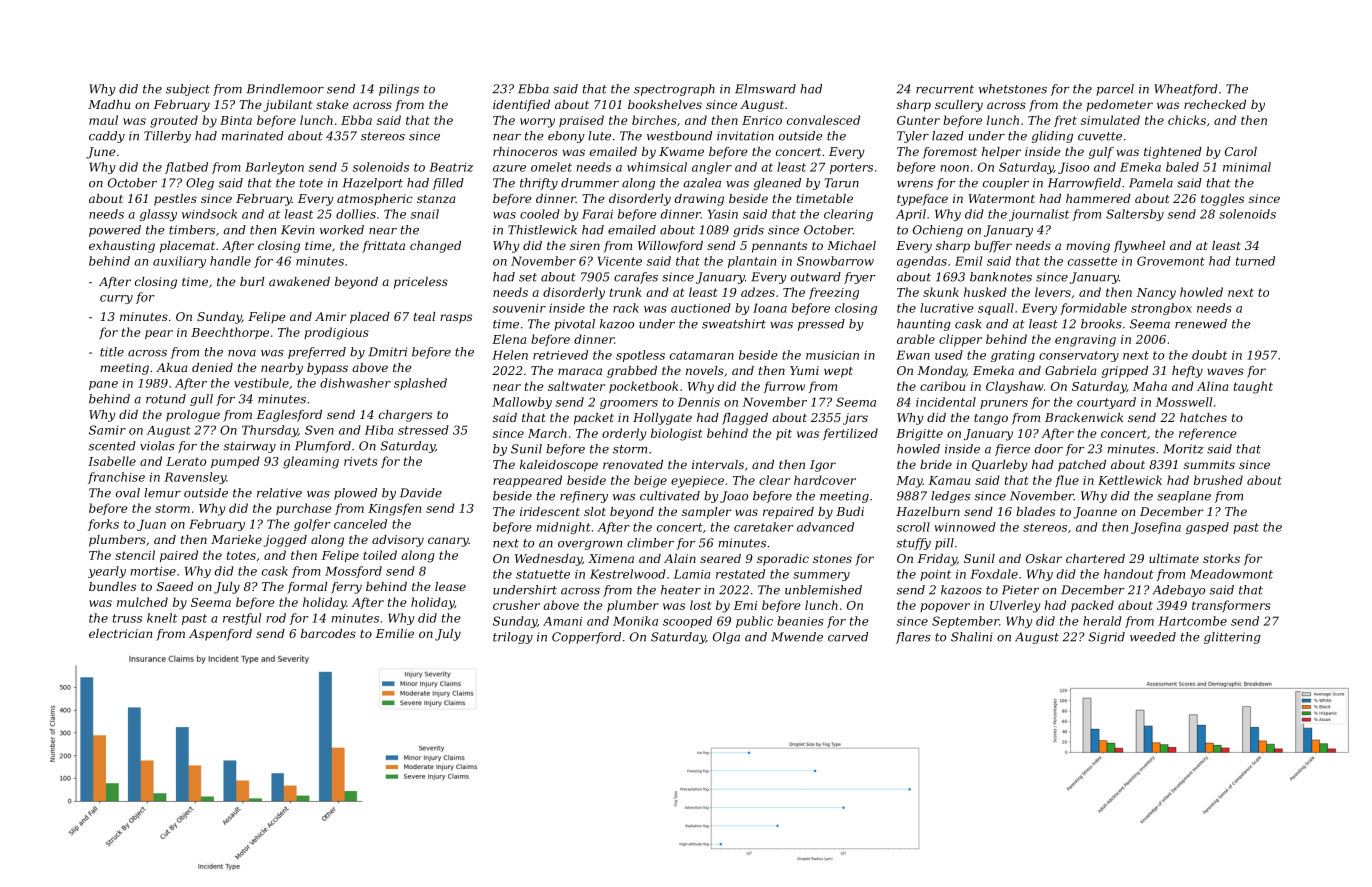 Image resolution: width=1372 pixels, height=887 pixels. What do you see at coordinates (1106, 638) in the page?
I see `Sigrid` at bounding box center [1106, 638].
